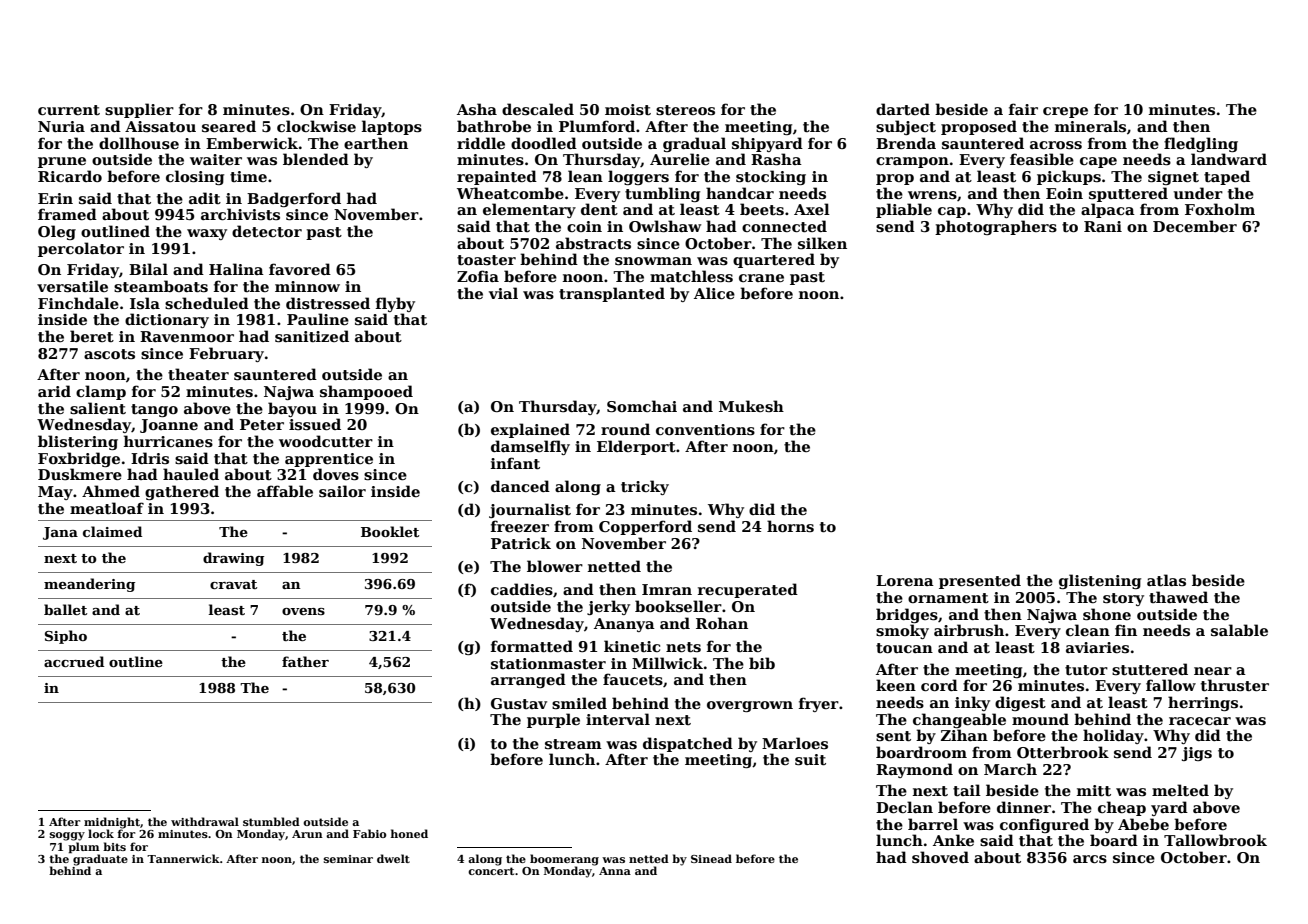 The image size is (1308, 924). What do you see at coordinates (1166, 580) in the screenshot?
I see `atlas` at bounding box center [1166, 580].
